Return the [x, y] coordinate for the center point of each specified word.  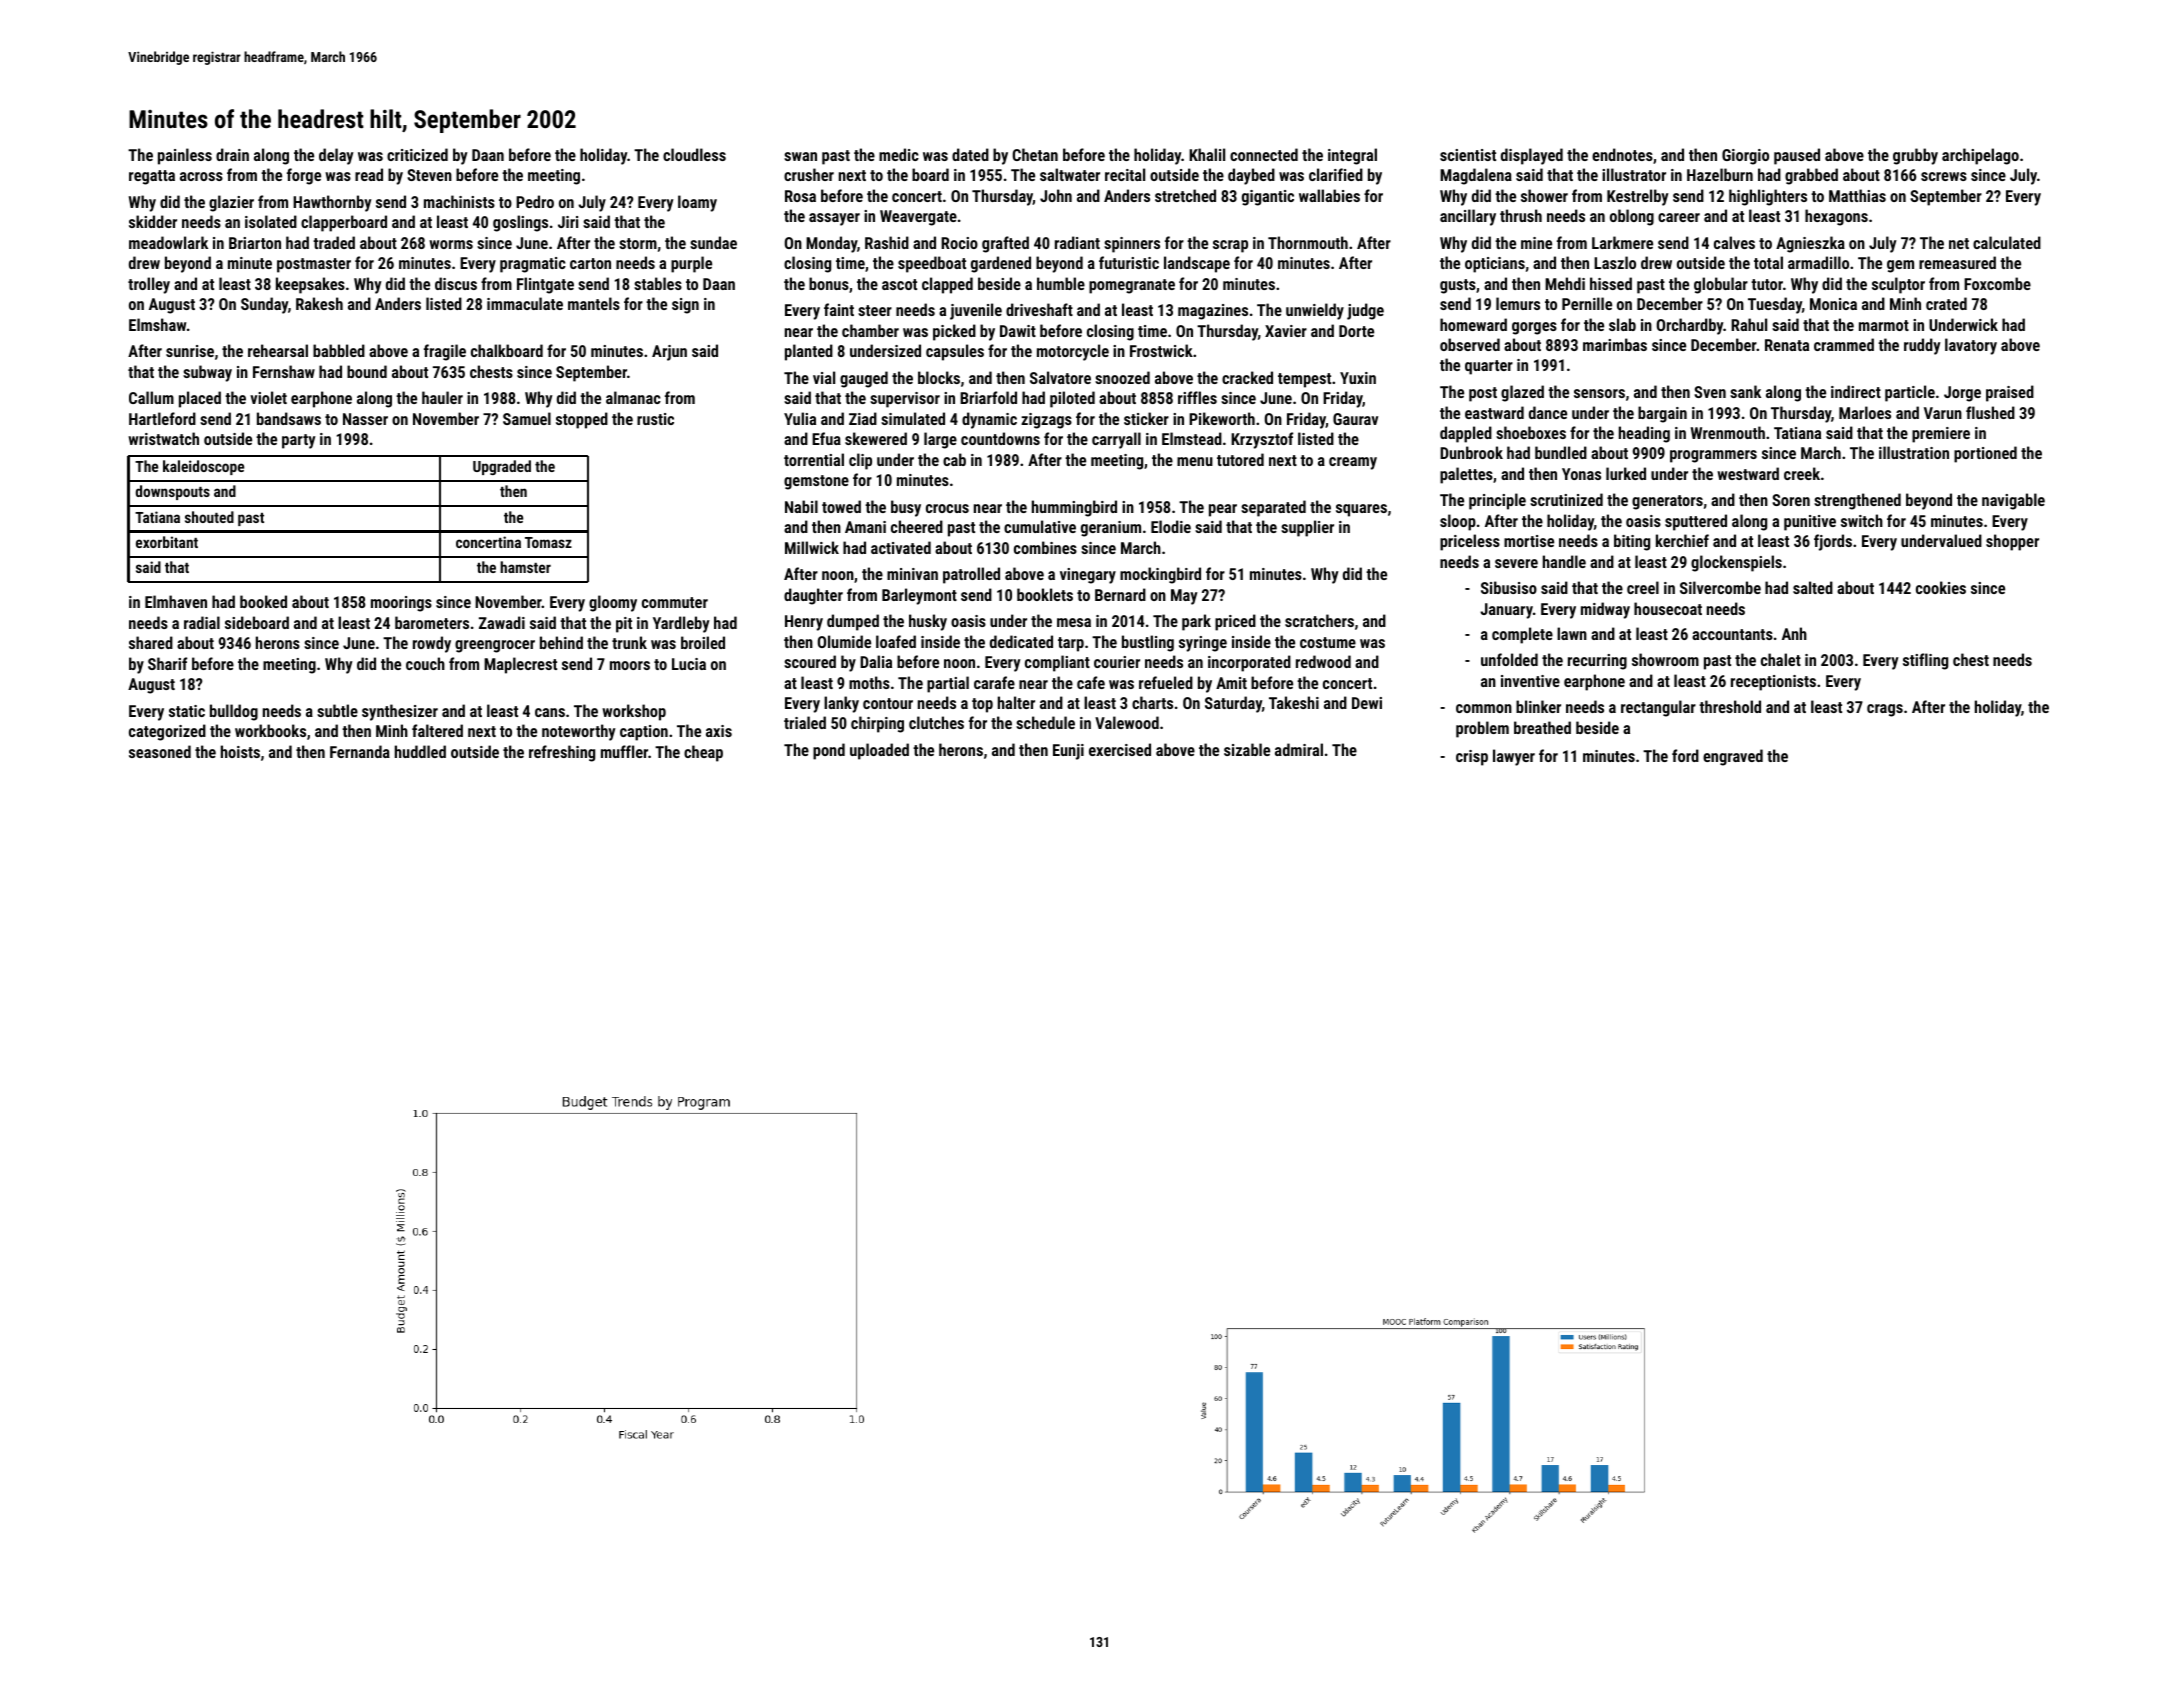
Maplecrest [520, 665]
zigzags [1046, 421]
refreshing [562, 753]
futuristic [1129, 262]
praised [2010, 393]
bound [367, 371]
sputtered [1696, 522]
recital [1125, 174]
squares [1361, 510]
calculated [2007, 242]
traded [334, 242]
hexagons [1836, 217]
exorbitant [167, 542]
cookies [1941, 587]
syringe [1203, 644]
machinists [459, 201]
